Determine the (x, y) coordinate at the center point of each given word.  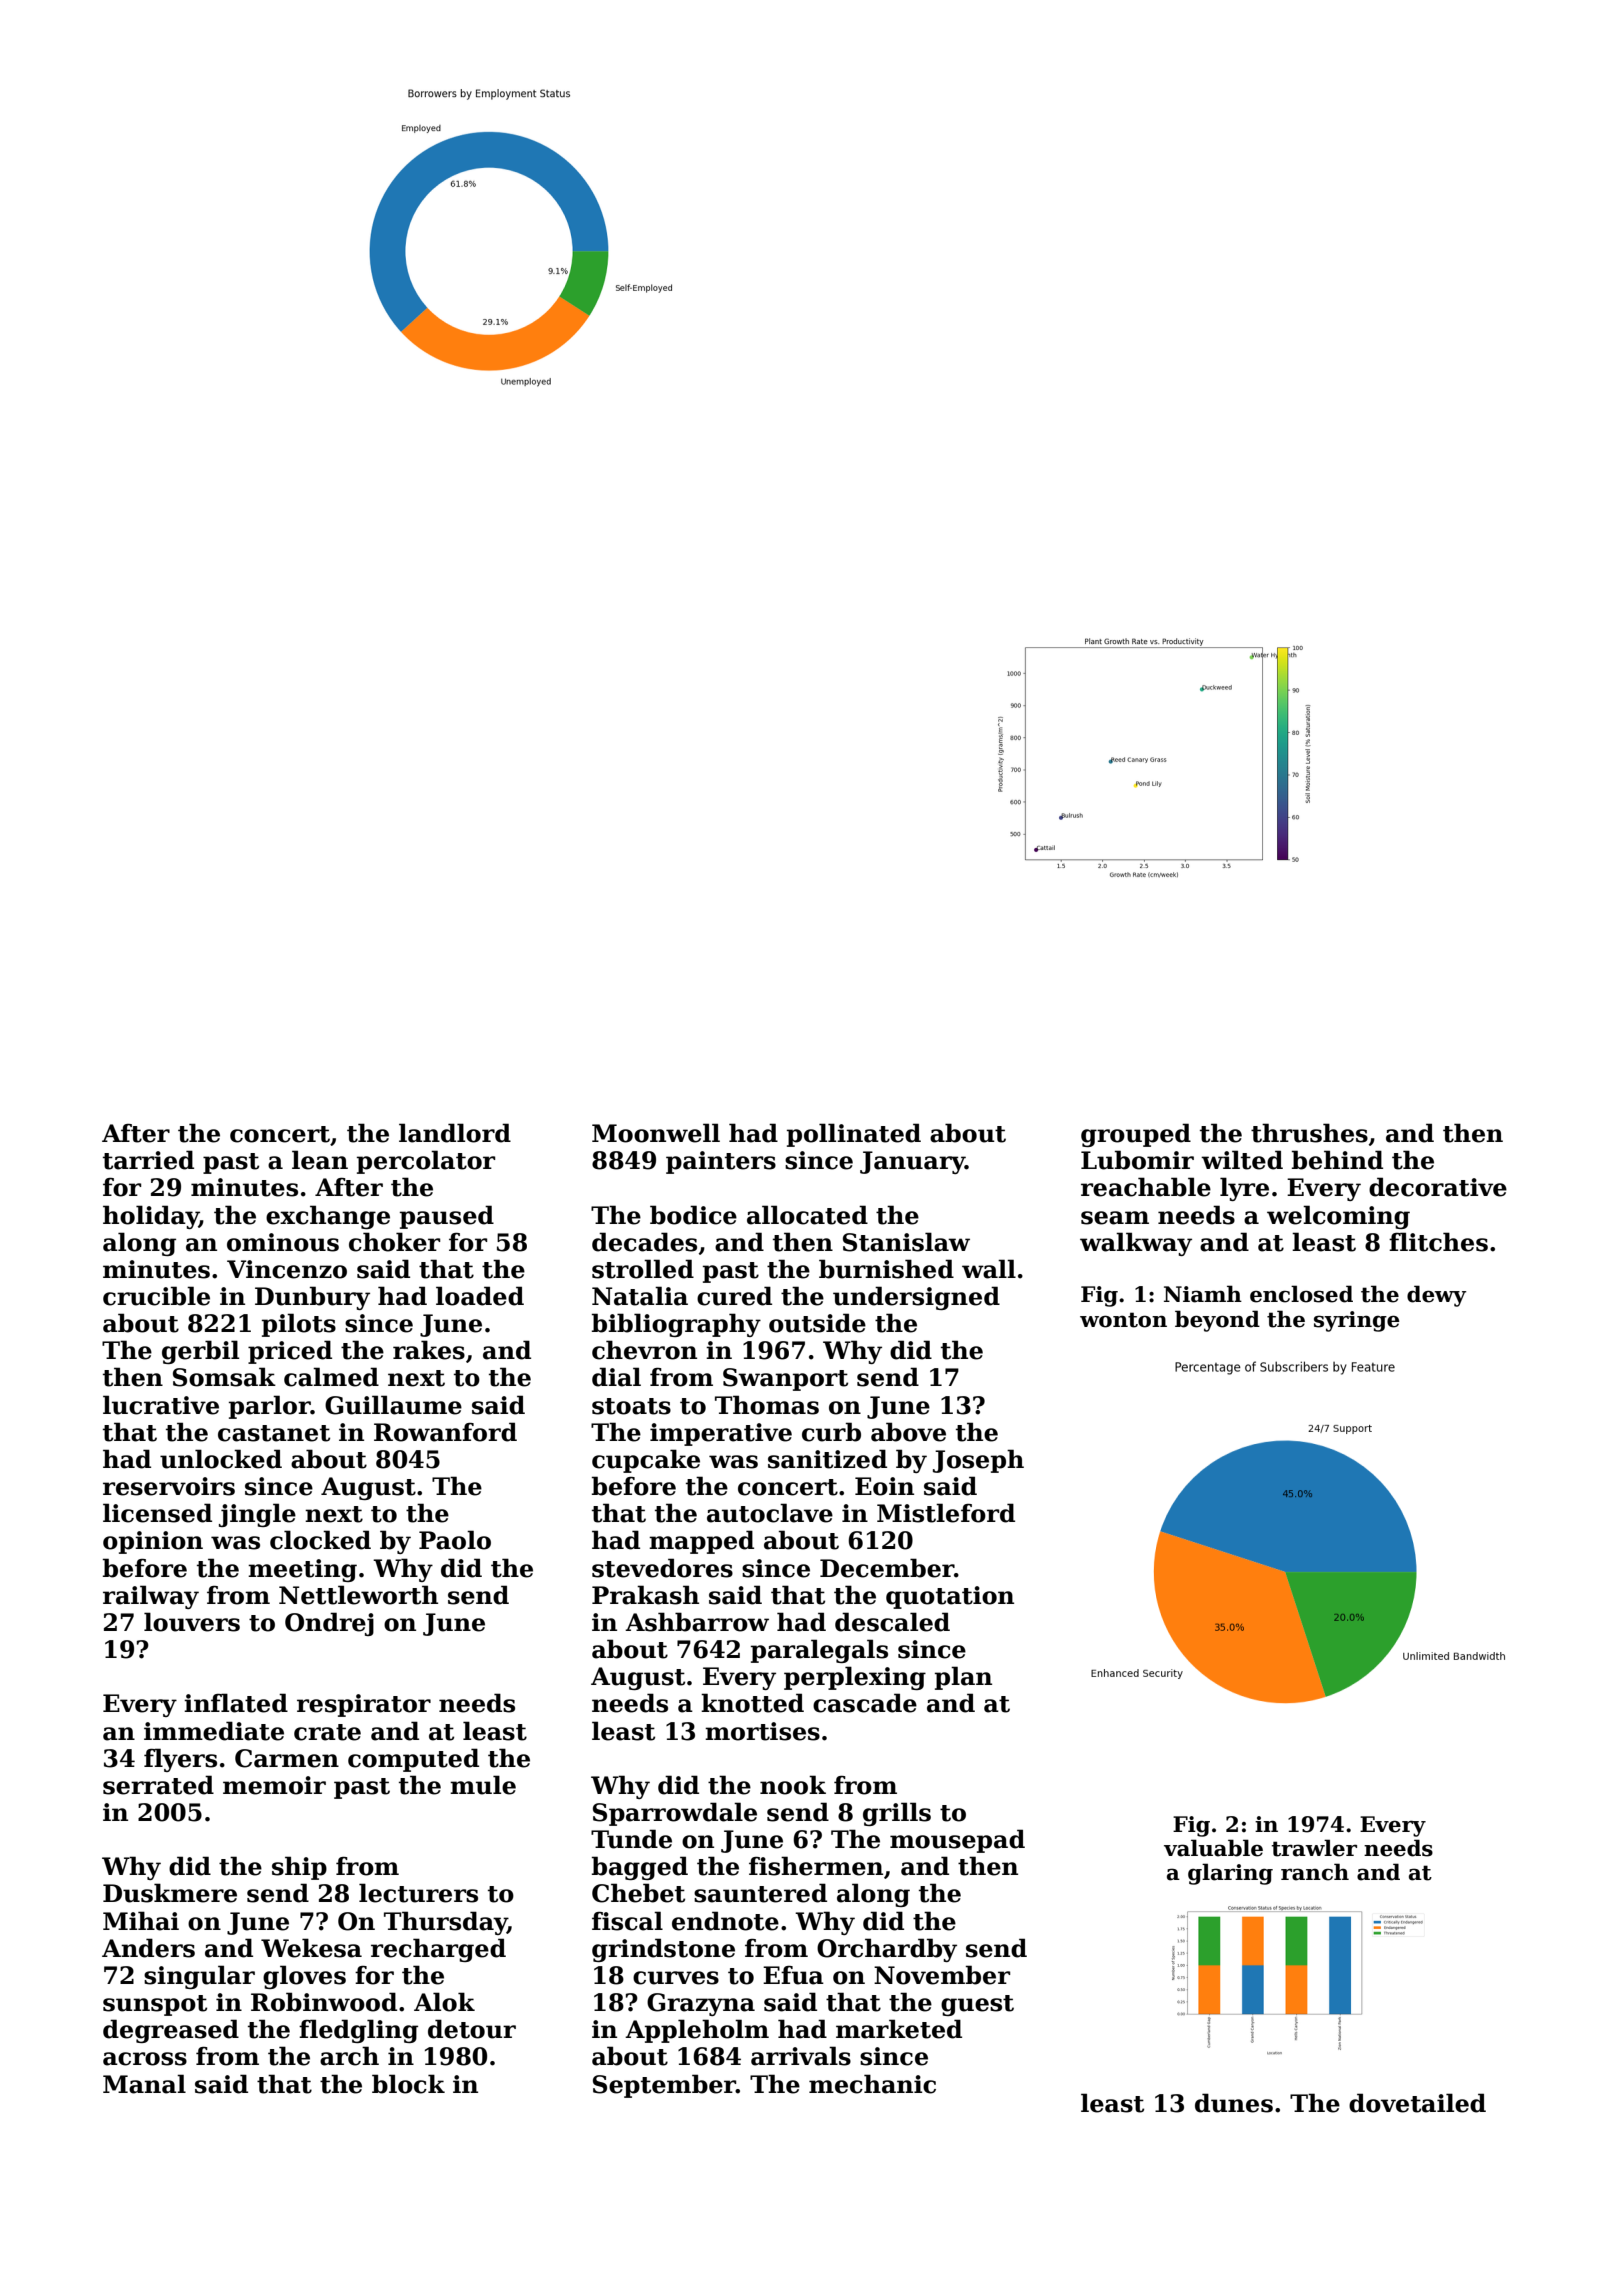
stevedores (662, 1568)
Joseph (978, 1461)
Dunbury (312, 1298)
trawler (1314, 1848)
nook (793, 1785)
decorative (1438, 1187)
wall (989, 1269)
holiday (151, 1217)
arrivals (801, 2056)
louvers (192, 1622)
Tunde (631, 1839)
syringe (1357, 1321)
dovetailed (1417, 2103)
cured (734, 1296)
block (408, 2084)
